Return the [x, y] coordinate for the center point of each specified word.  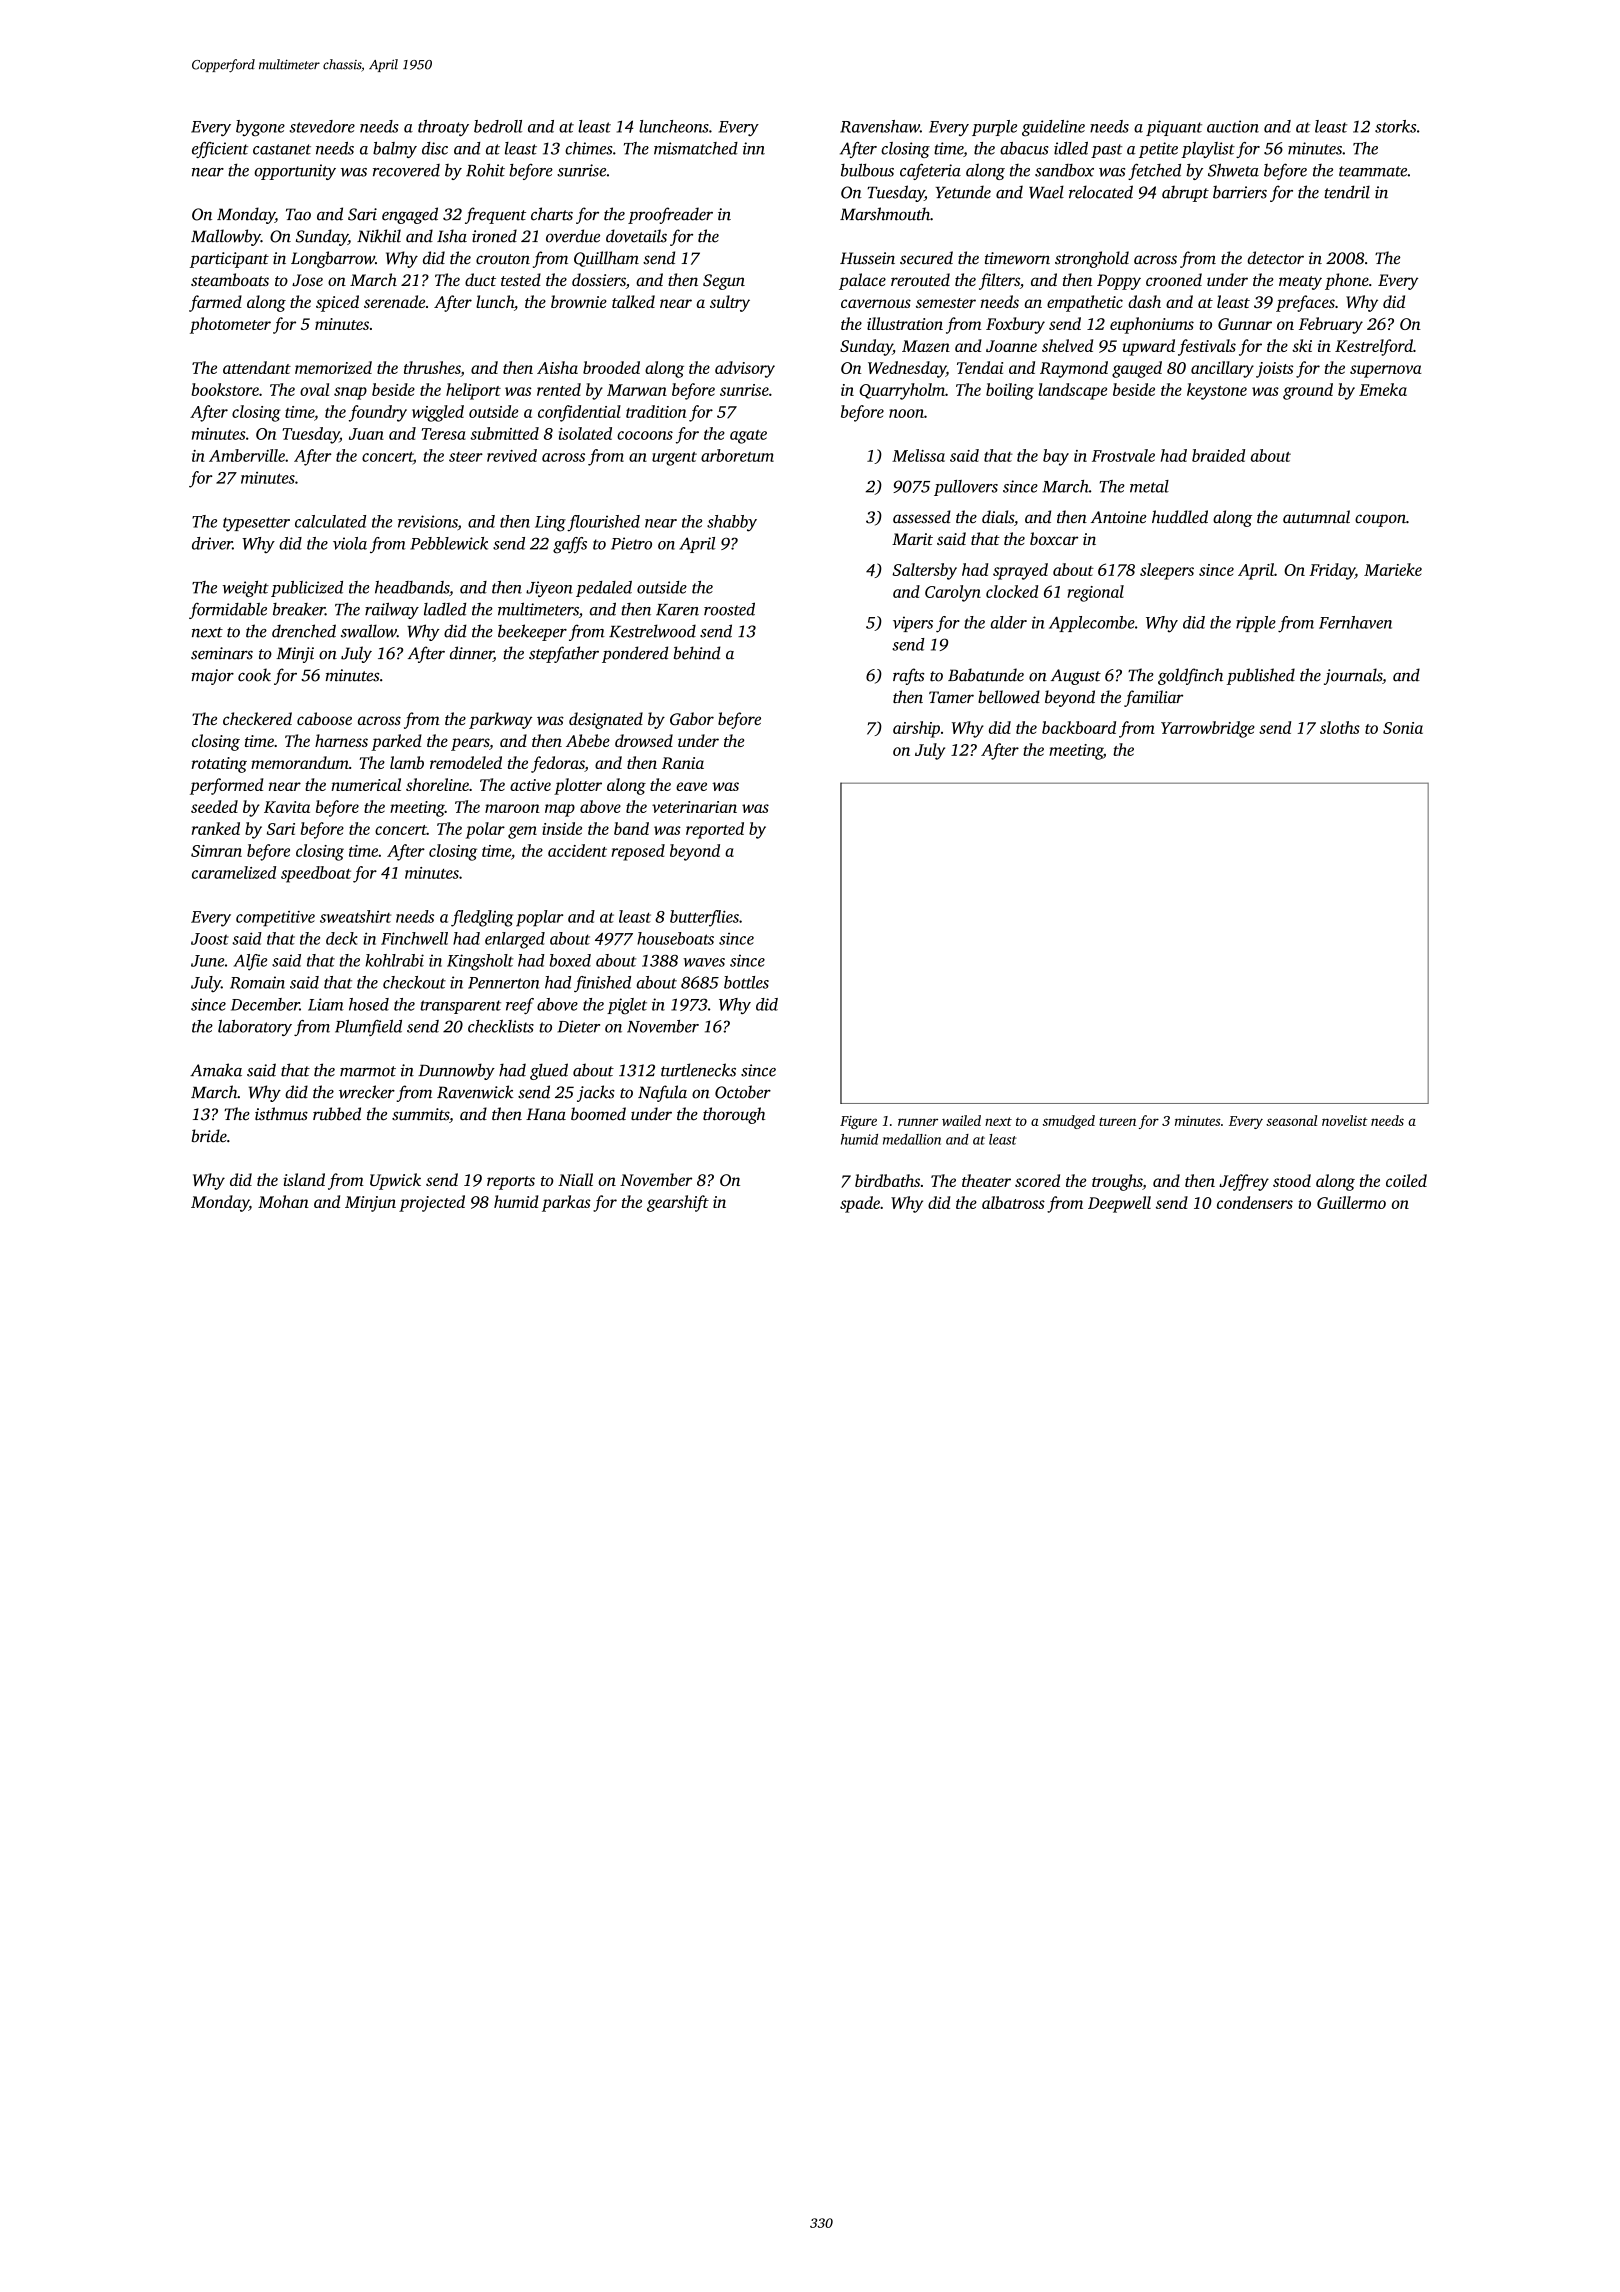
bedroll [498, 126]
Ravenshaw [880, 126]
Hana [546, 1114]
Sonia [1403, 728]
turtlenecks [698, 1070]
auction [1233, 126]
